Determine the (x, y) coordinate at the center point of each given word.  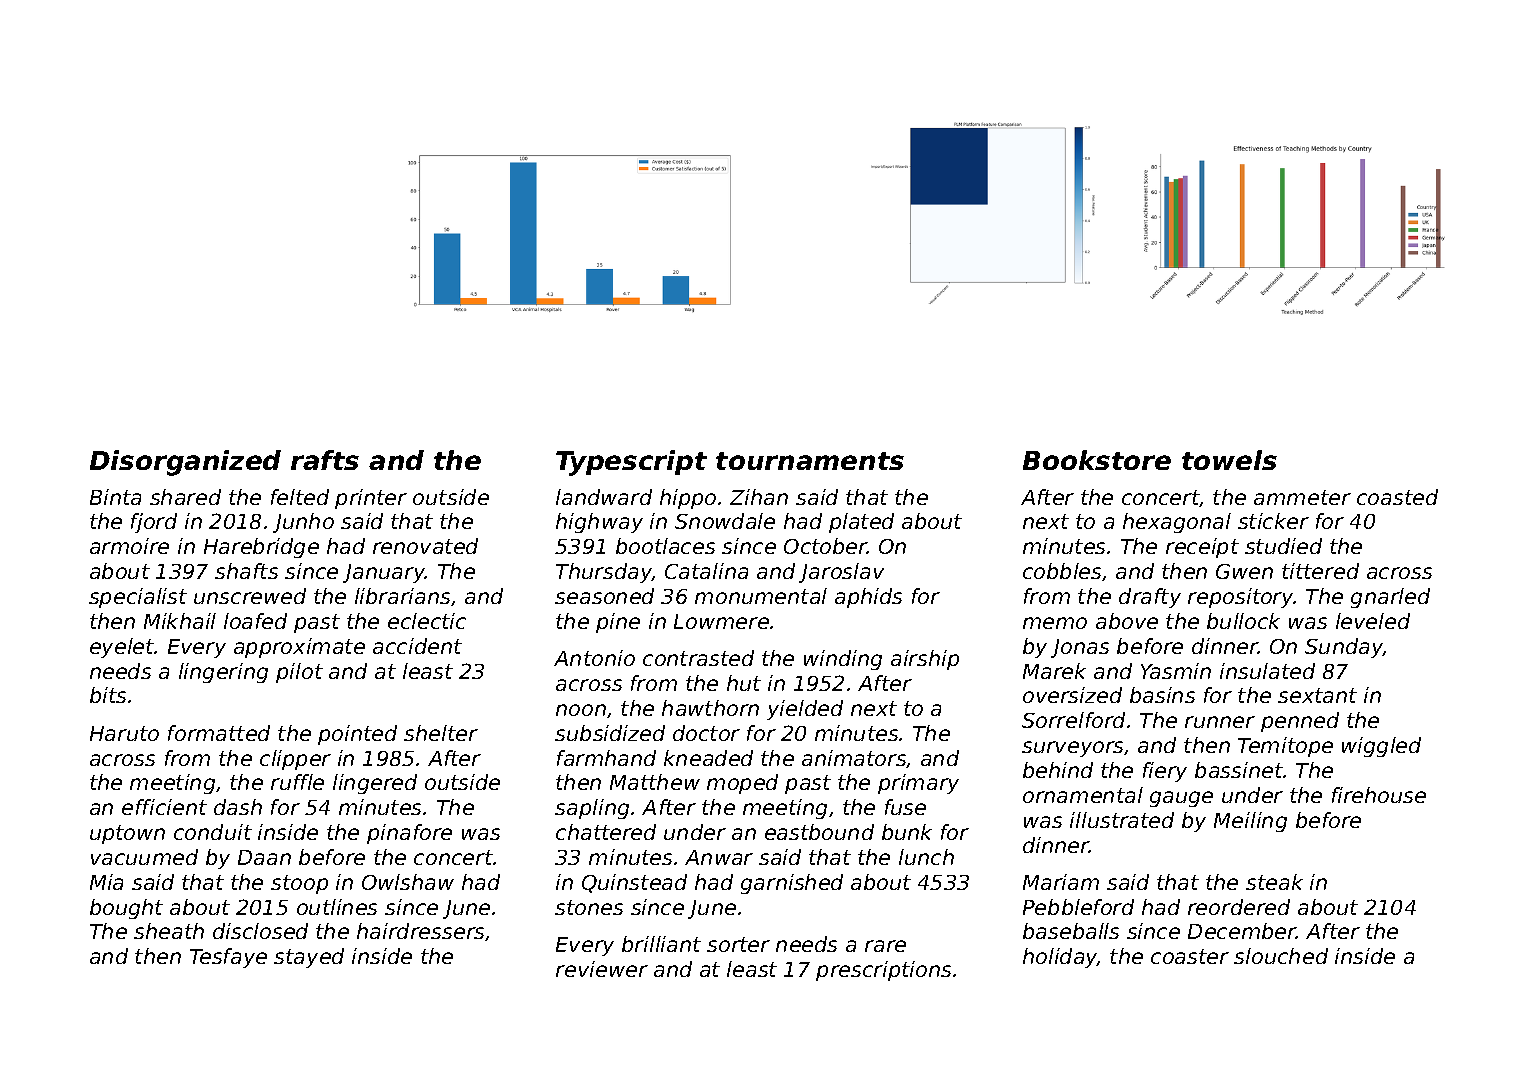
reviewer (602, 969)
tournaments (810, 461)
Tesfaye (228, 958)
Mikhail (180, 621)
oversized (1072, 695)
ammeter (1302, 497)
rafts (325, 460)
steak (1274, 882)
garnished (792, 884)
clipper (295, 760)
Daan (264, 857)
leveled (1373, 621)
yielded (805, 710)
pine (618, 623)
